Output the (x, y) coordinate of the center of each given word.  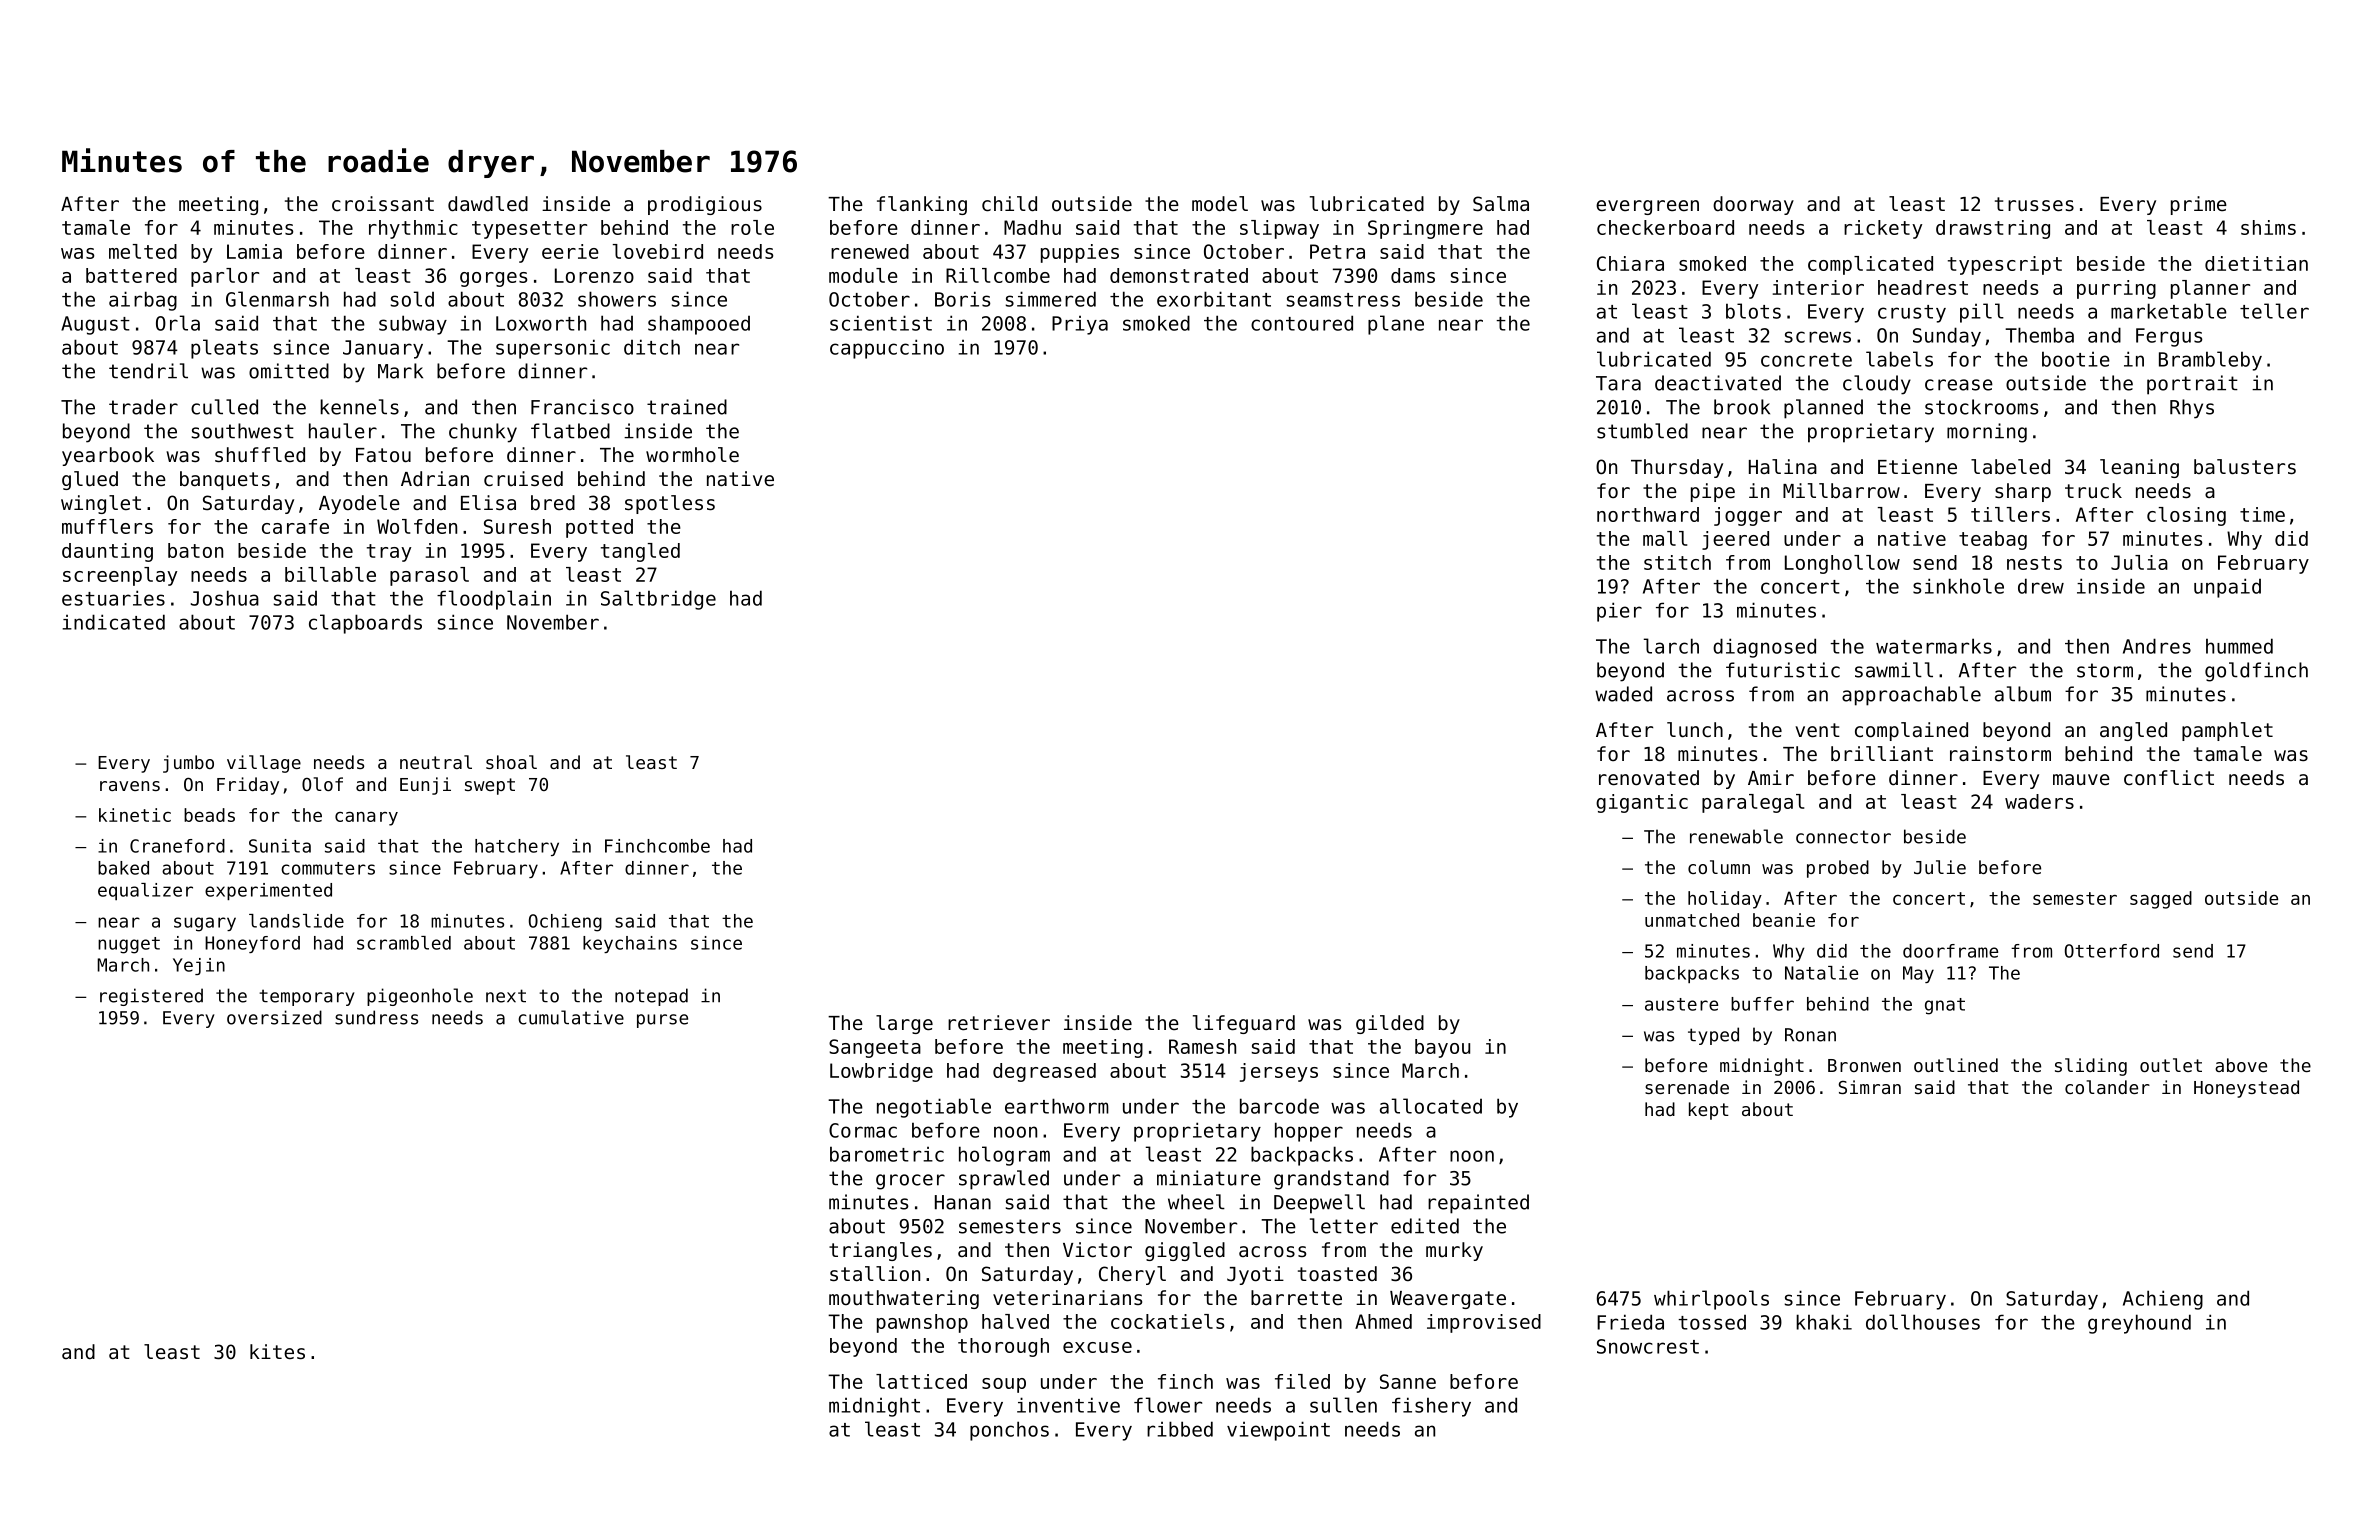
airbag (143, 301)
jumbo (188, 764)
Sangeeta (875, 1048)
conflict (2169, 778)
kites (277, 1351)
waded (1623, 694)
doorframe (1950, 951)
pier (1619, 612)
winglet (101, 504)
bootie (2076, 359)
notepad (651, 997)
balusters (2245, 467)
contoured (1302, 323)
